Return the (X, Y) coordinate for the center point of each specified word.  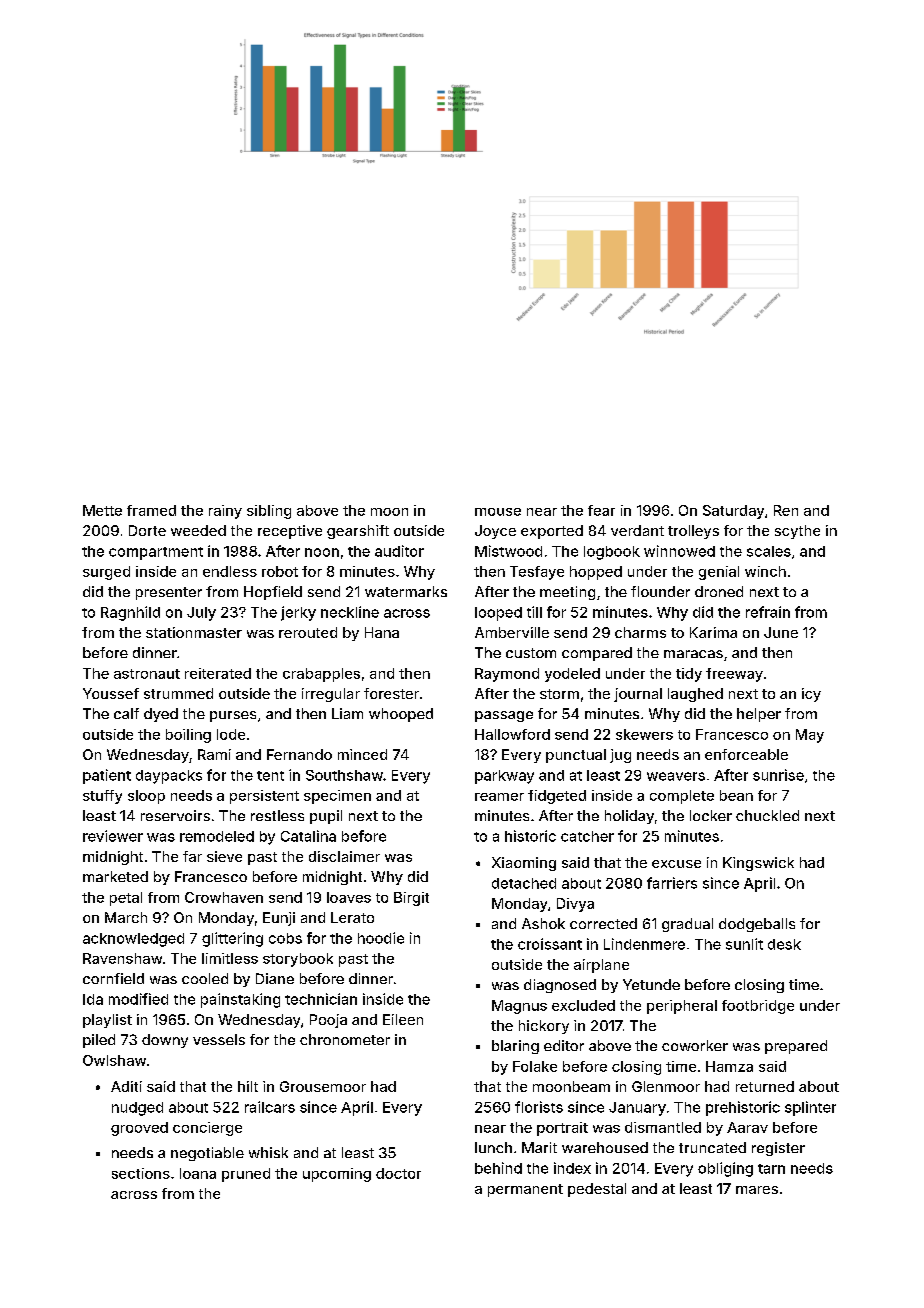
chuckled (767, 815)
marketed (115, 876)
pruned (246, 1175)
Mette (102, 510)
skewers (644, 734)
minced (362, 754)
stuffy (102, 797)
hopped (596, 573)
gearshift (358, 532)
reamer (499, 797)
